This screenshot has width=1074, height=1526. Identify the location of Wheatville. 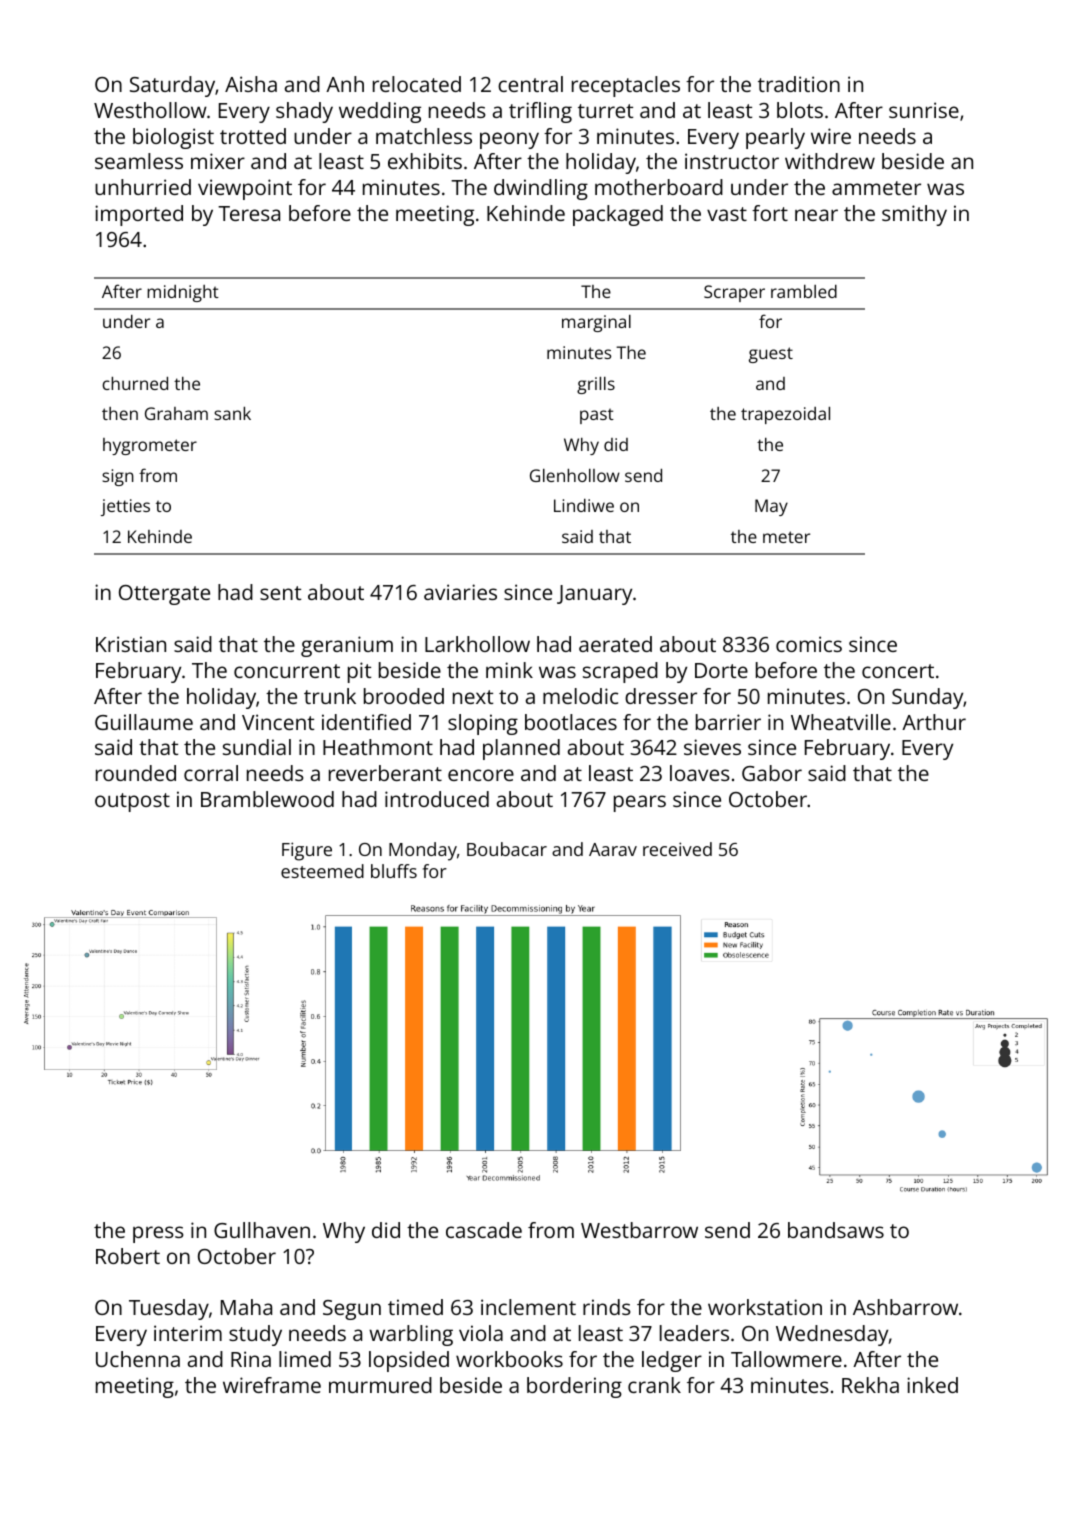
(841, 722).
